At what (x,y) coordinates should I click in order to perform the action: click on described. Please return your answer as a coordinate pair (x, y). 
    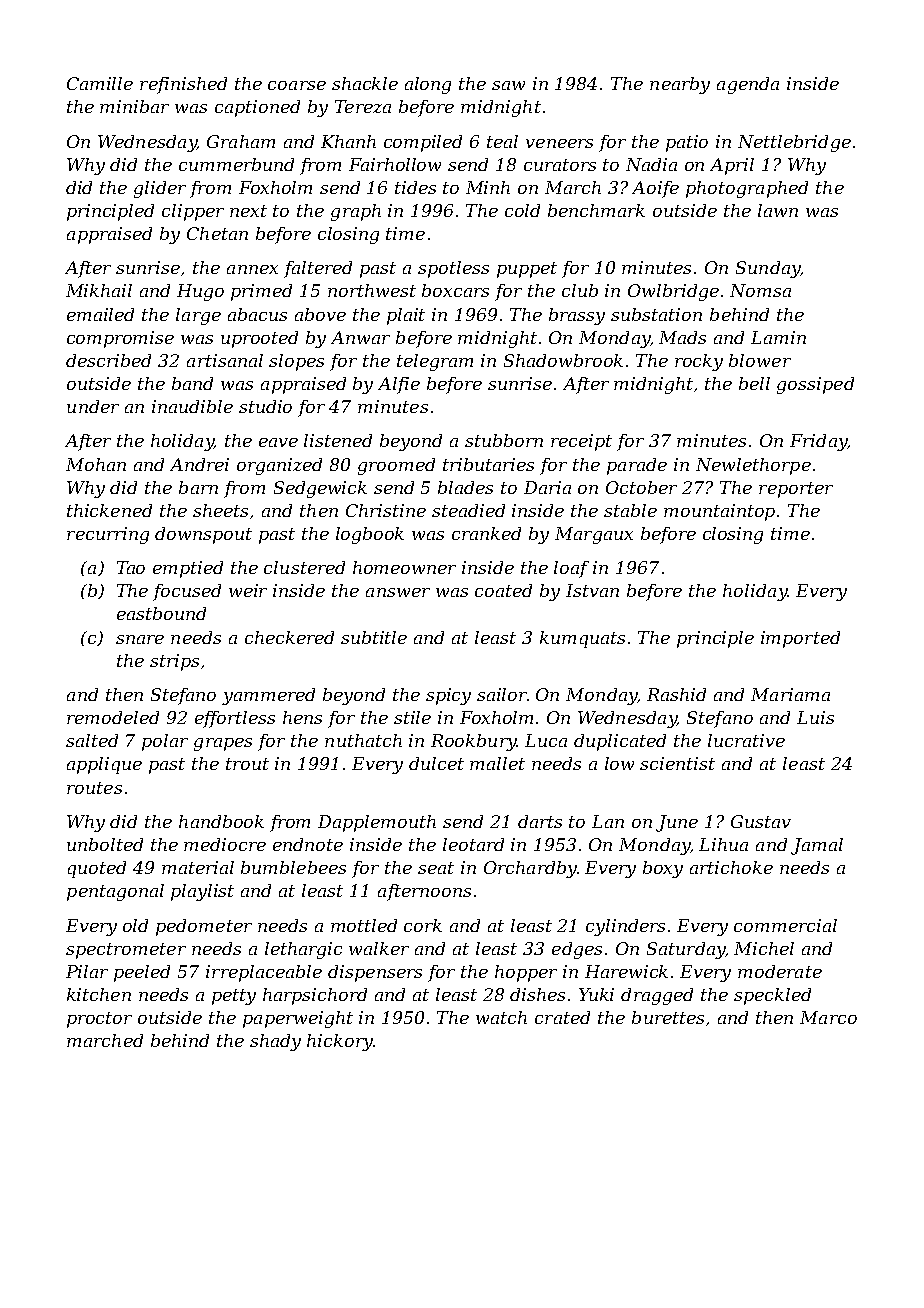
    Looking at the image, I should click on (108, 360).
